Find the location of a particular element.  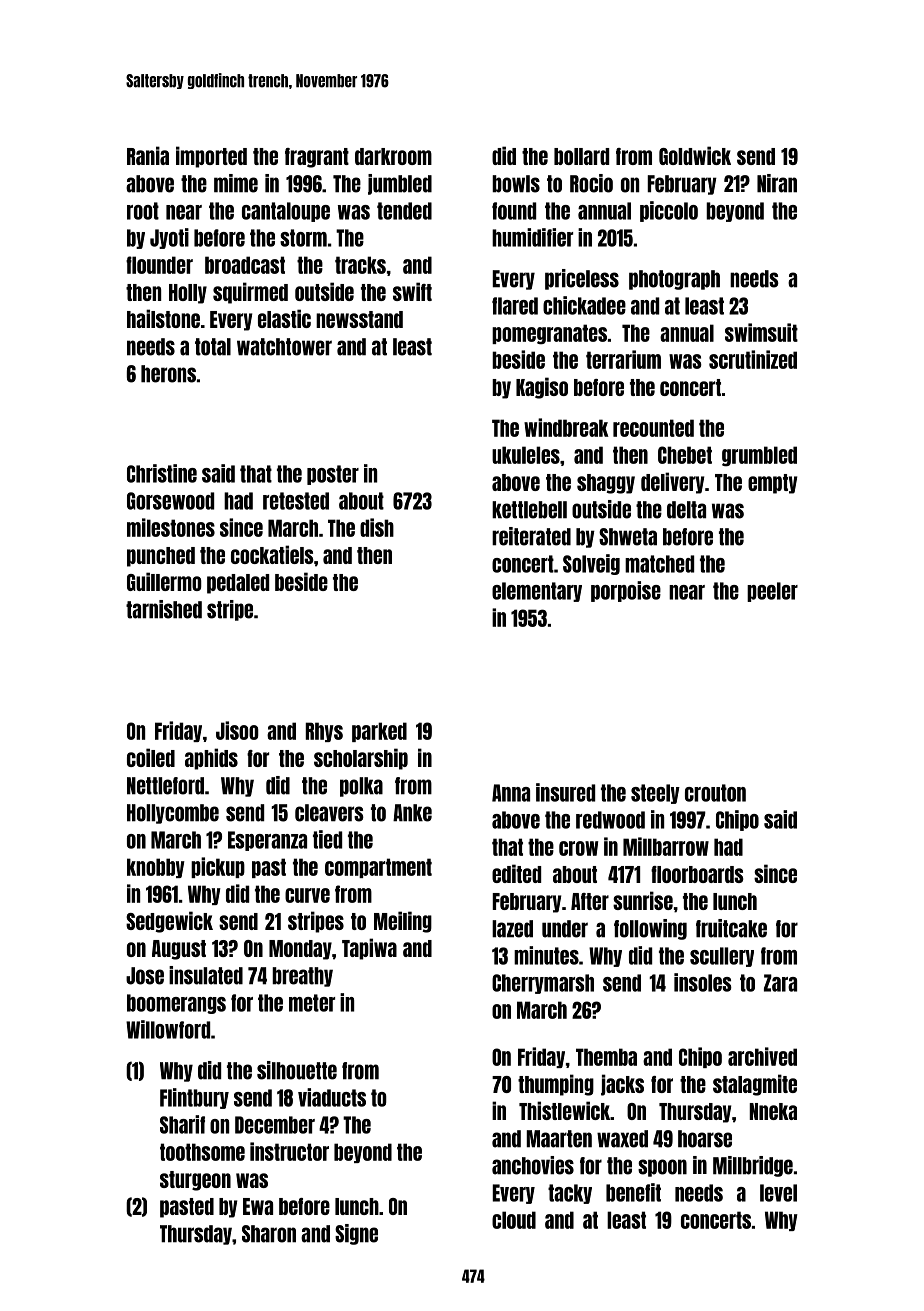

anchovies is located at coordinates (533, 1165).
